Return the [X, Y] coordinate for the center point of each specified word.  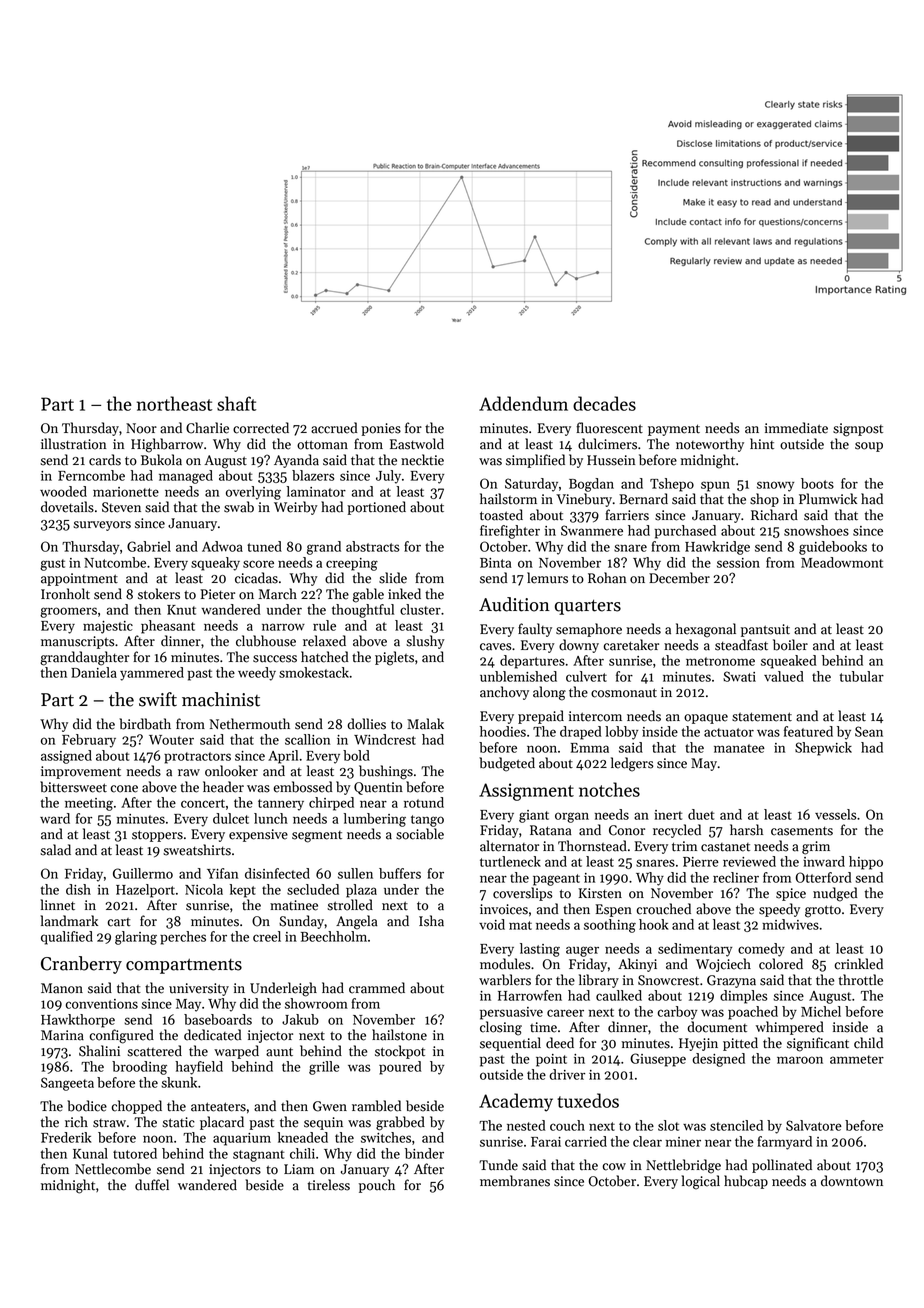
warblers [505, 980]
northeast [174, 403]
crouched [664, 909]
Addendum [523, 403]
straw [109, 1123]
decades [604, 403]
